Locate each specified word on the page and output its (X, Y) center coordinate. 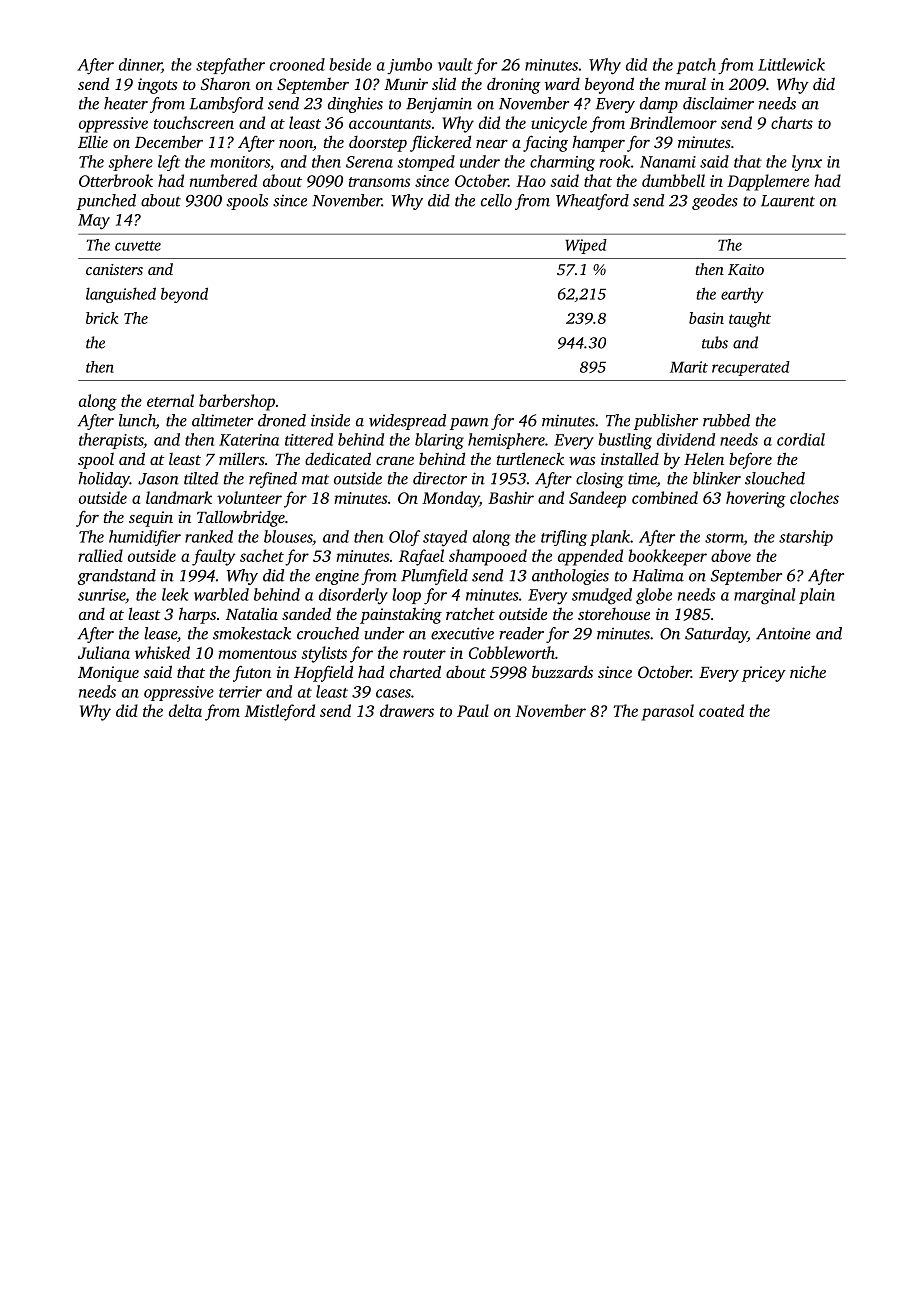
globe (654, 596)
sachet (262, 555)
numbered (223, 180)
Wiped (586, 246)
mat (315, 479)
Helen (704, 458)
